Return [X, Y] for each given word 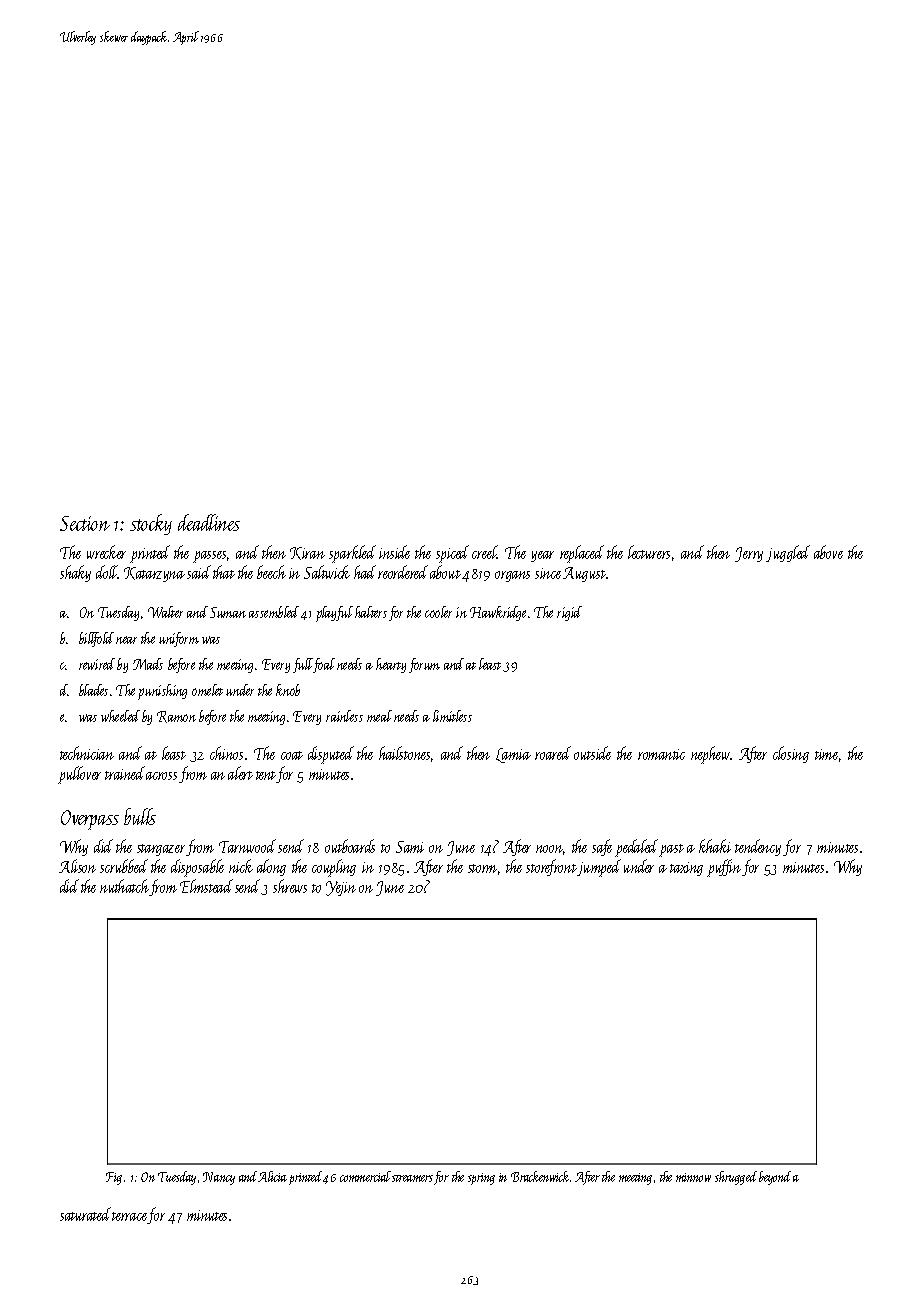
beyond [775, 1178]
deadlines [209, 522]
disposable [197, 868]
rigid [569, 613]
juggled [788, 553]
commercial [365, 1176]
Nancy [219, 1178]
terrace [130, 1218]
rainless [344, 716]
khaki [715, 846]
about [445, 572]
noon [550, 850]
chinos [226, 753]
